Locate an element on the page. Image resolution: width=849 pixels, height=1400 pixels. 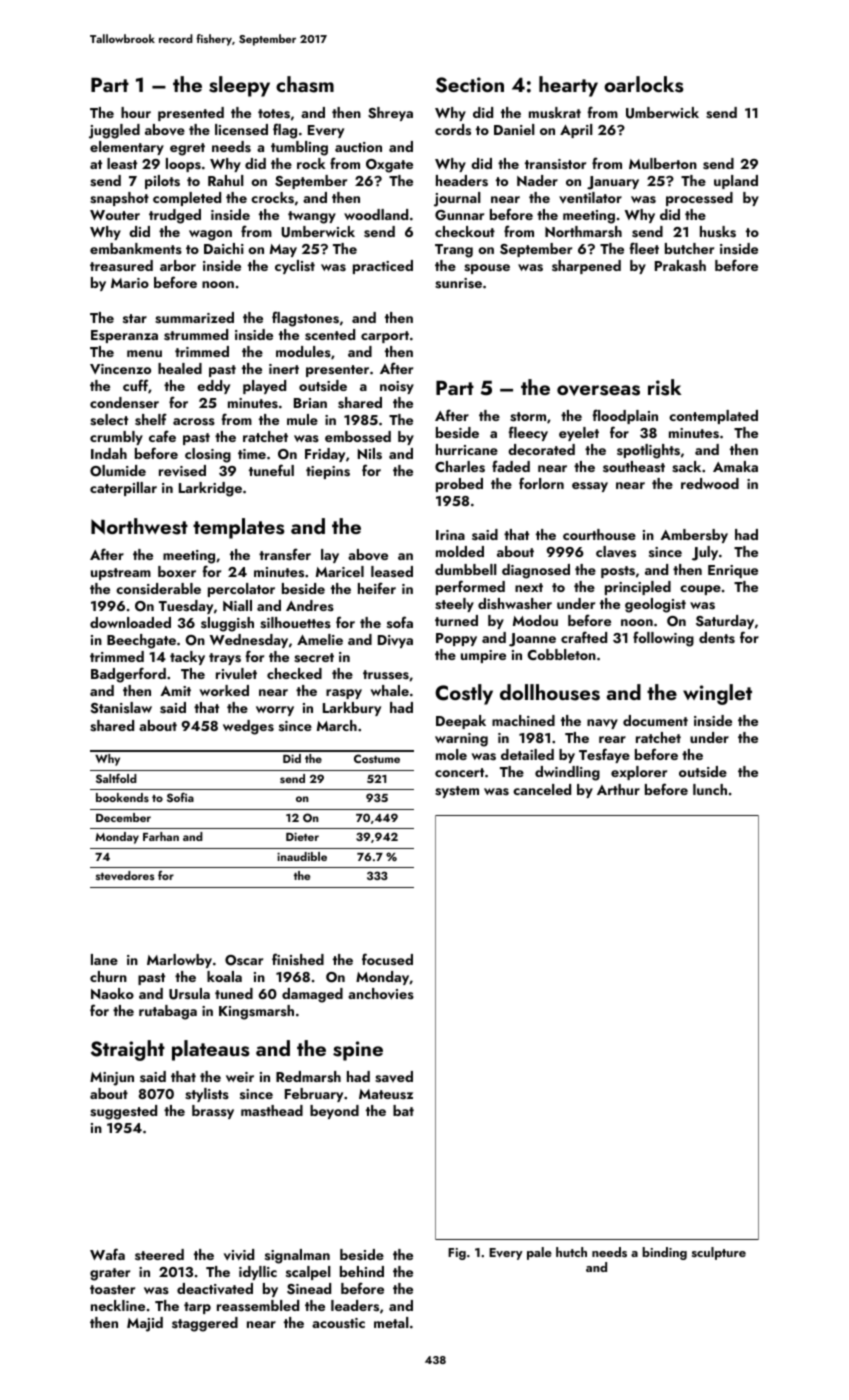
upstream is located at coordinates (121, 574).
